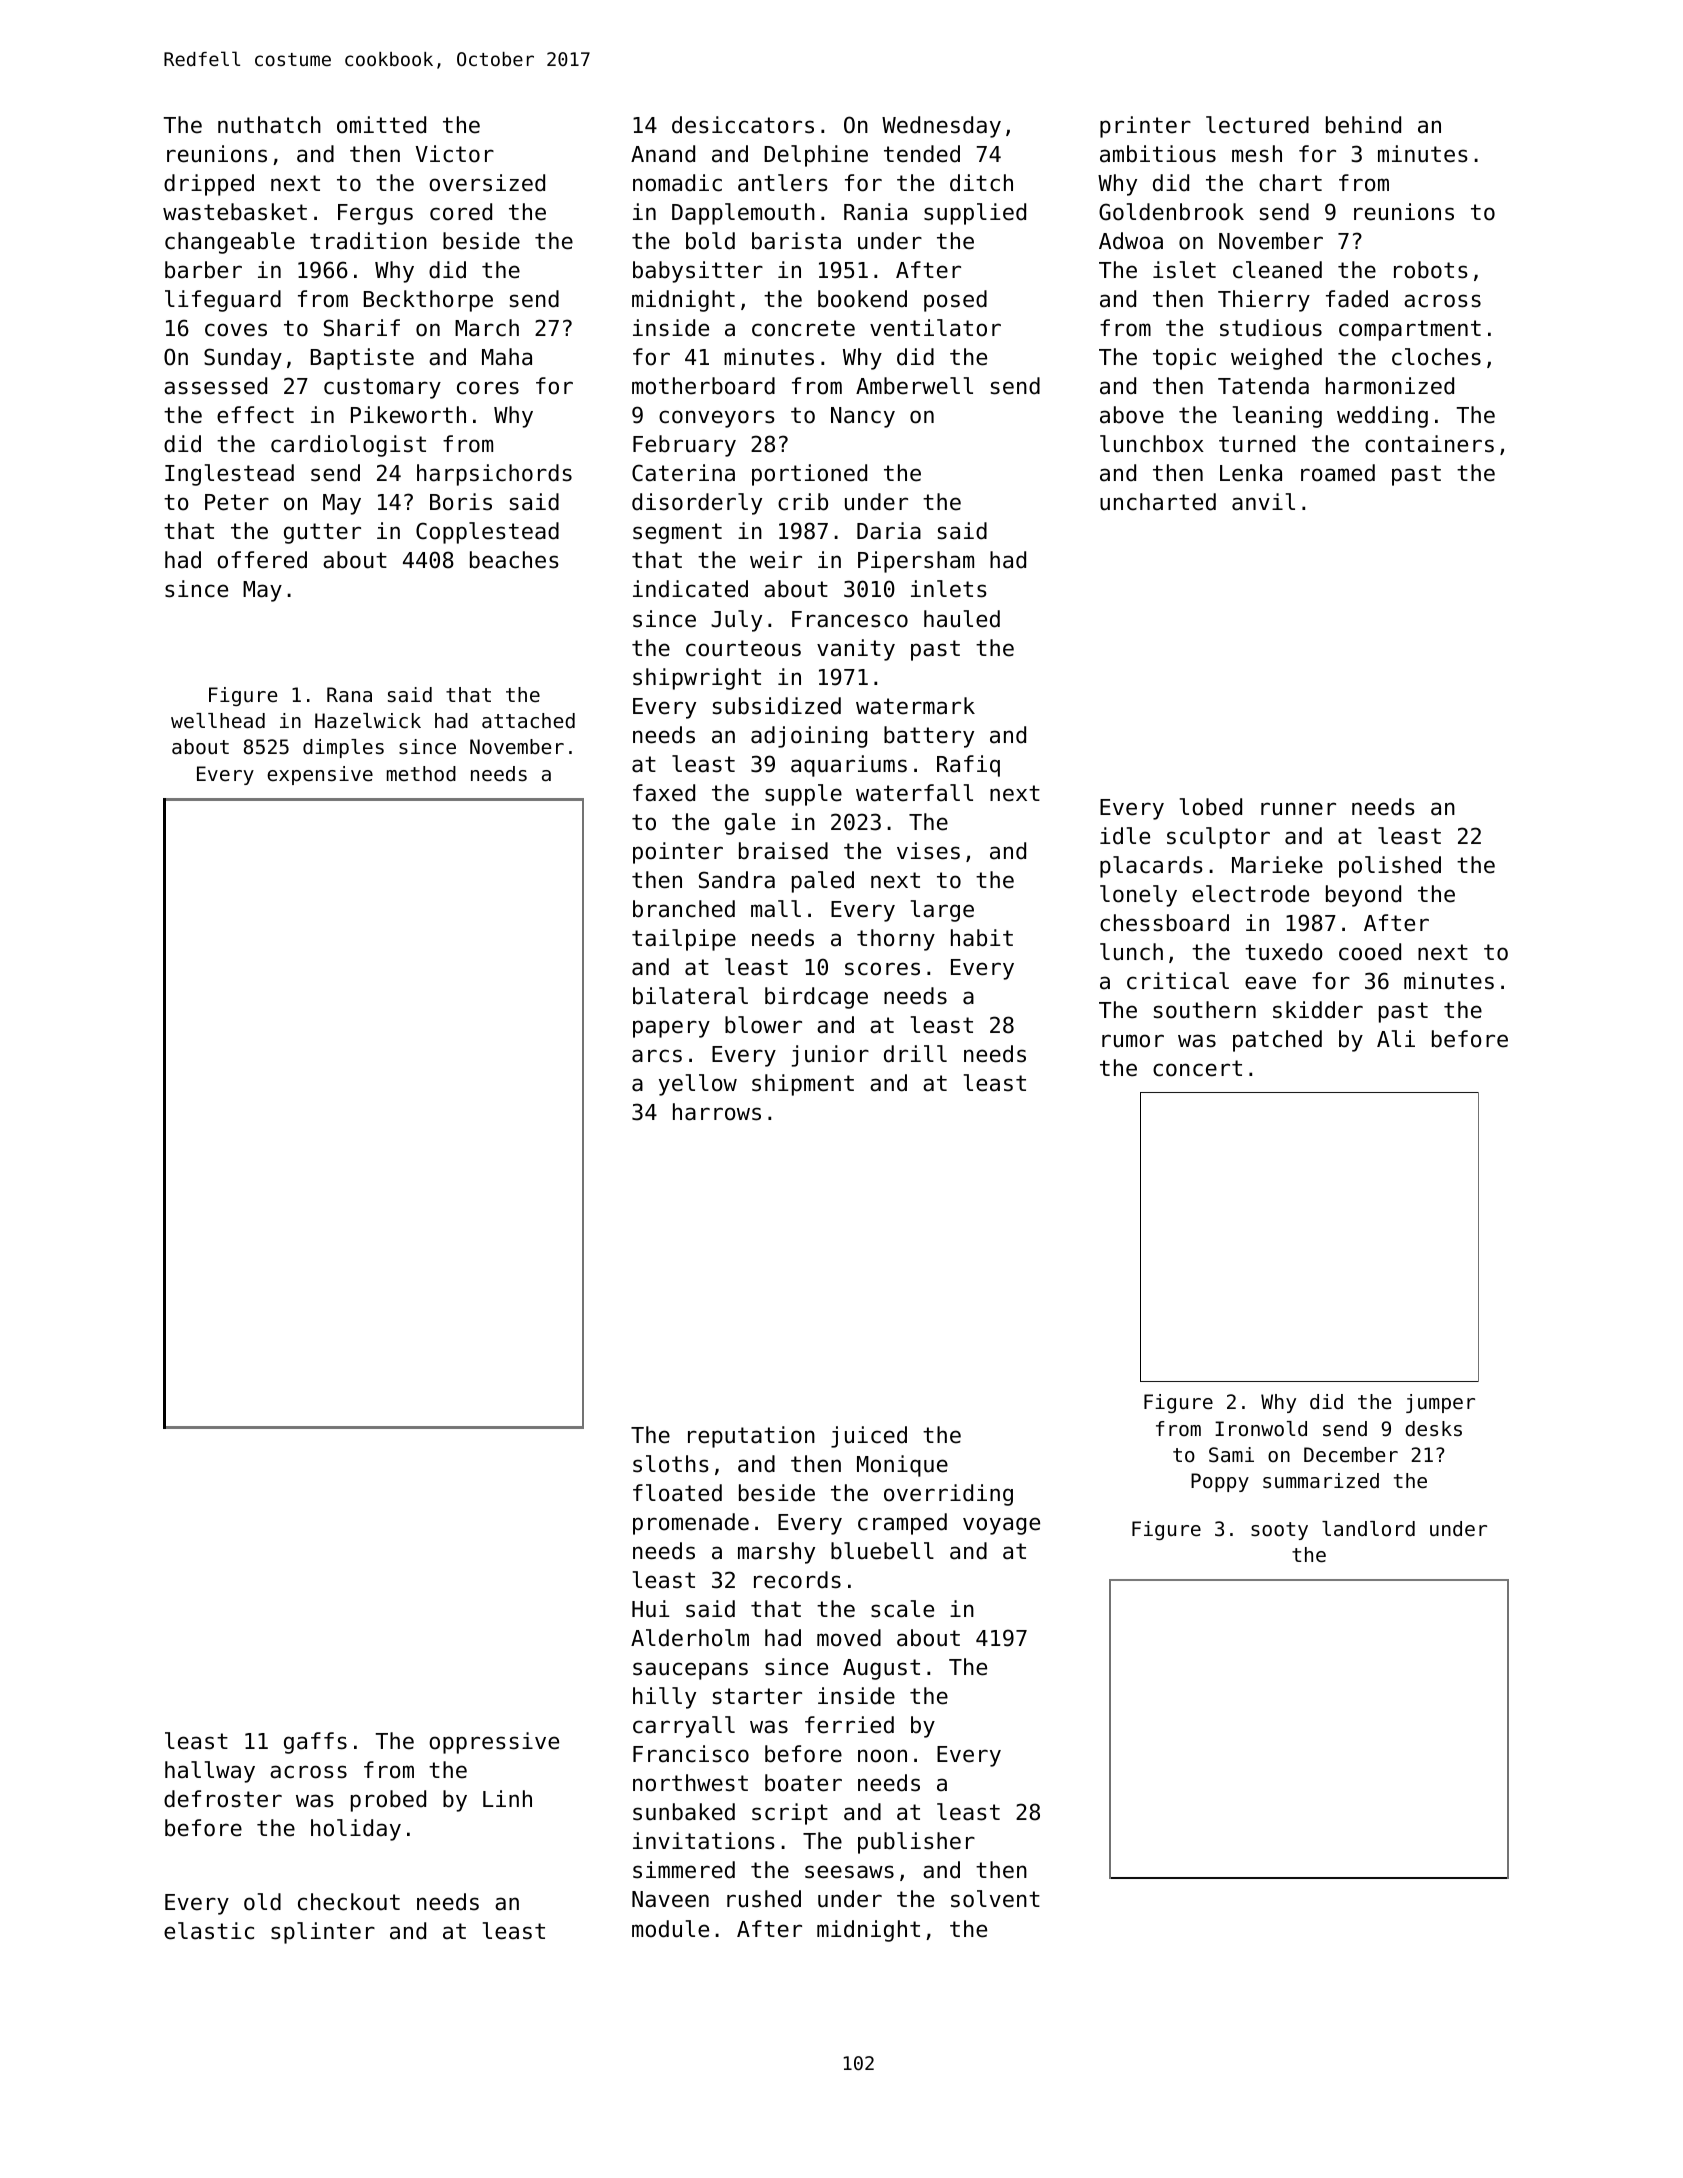 The width and height of the screenshot is (1683, 2178). Describe the element at coordinates (942, 911) in the screenshot. I see `large` at that location.
